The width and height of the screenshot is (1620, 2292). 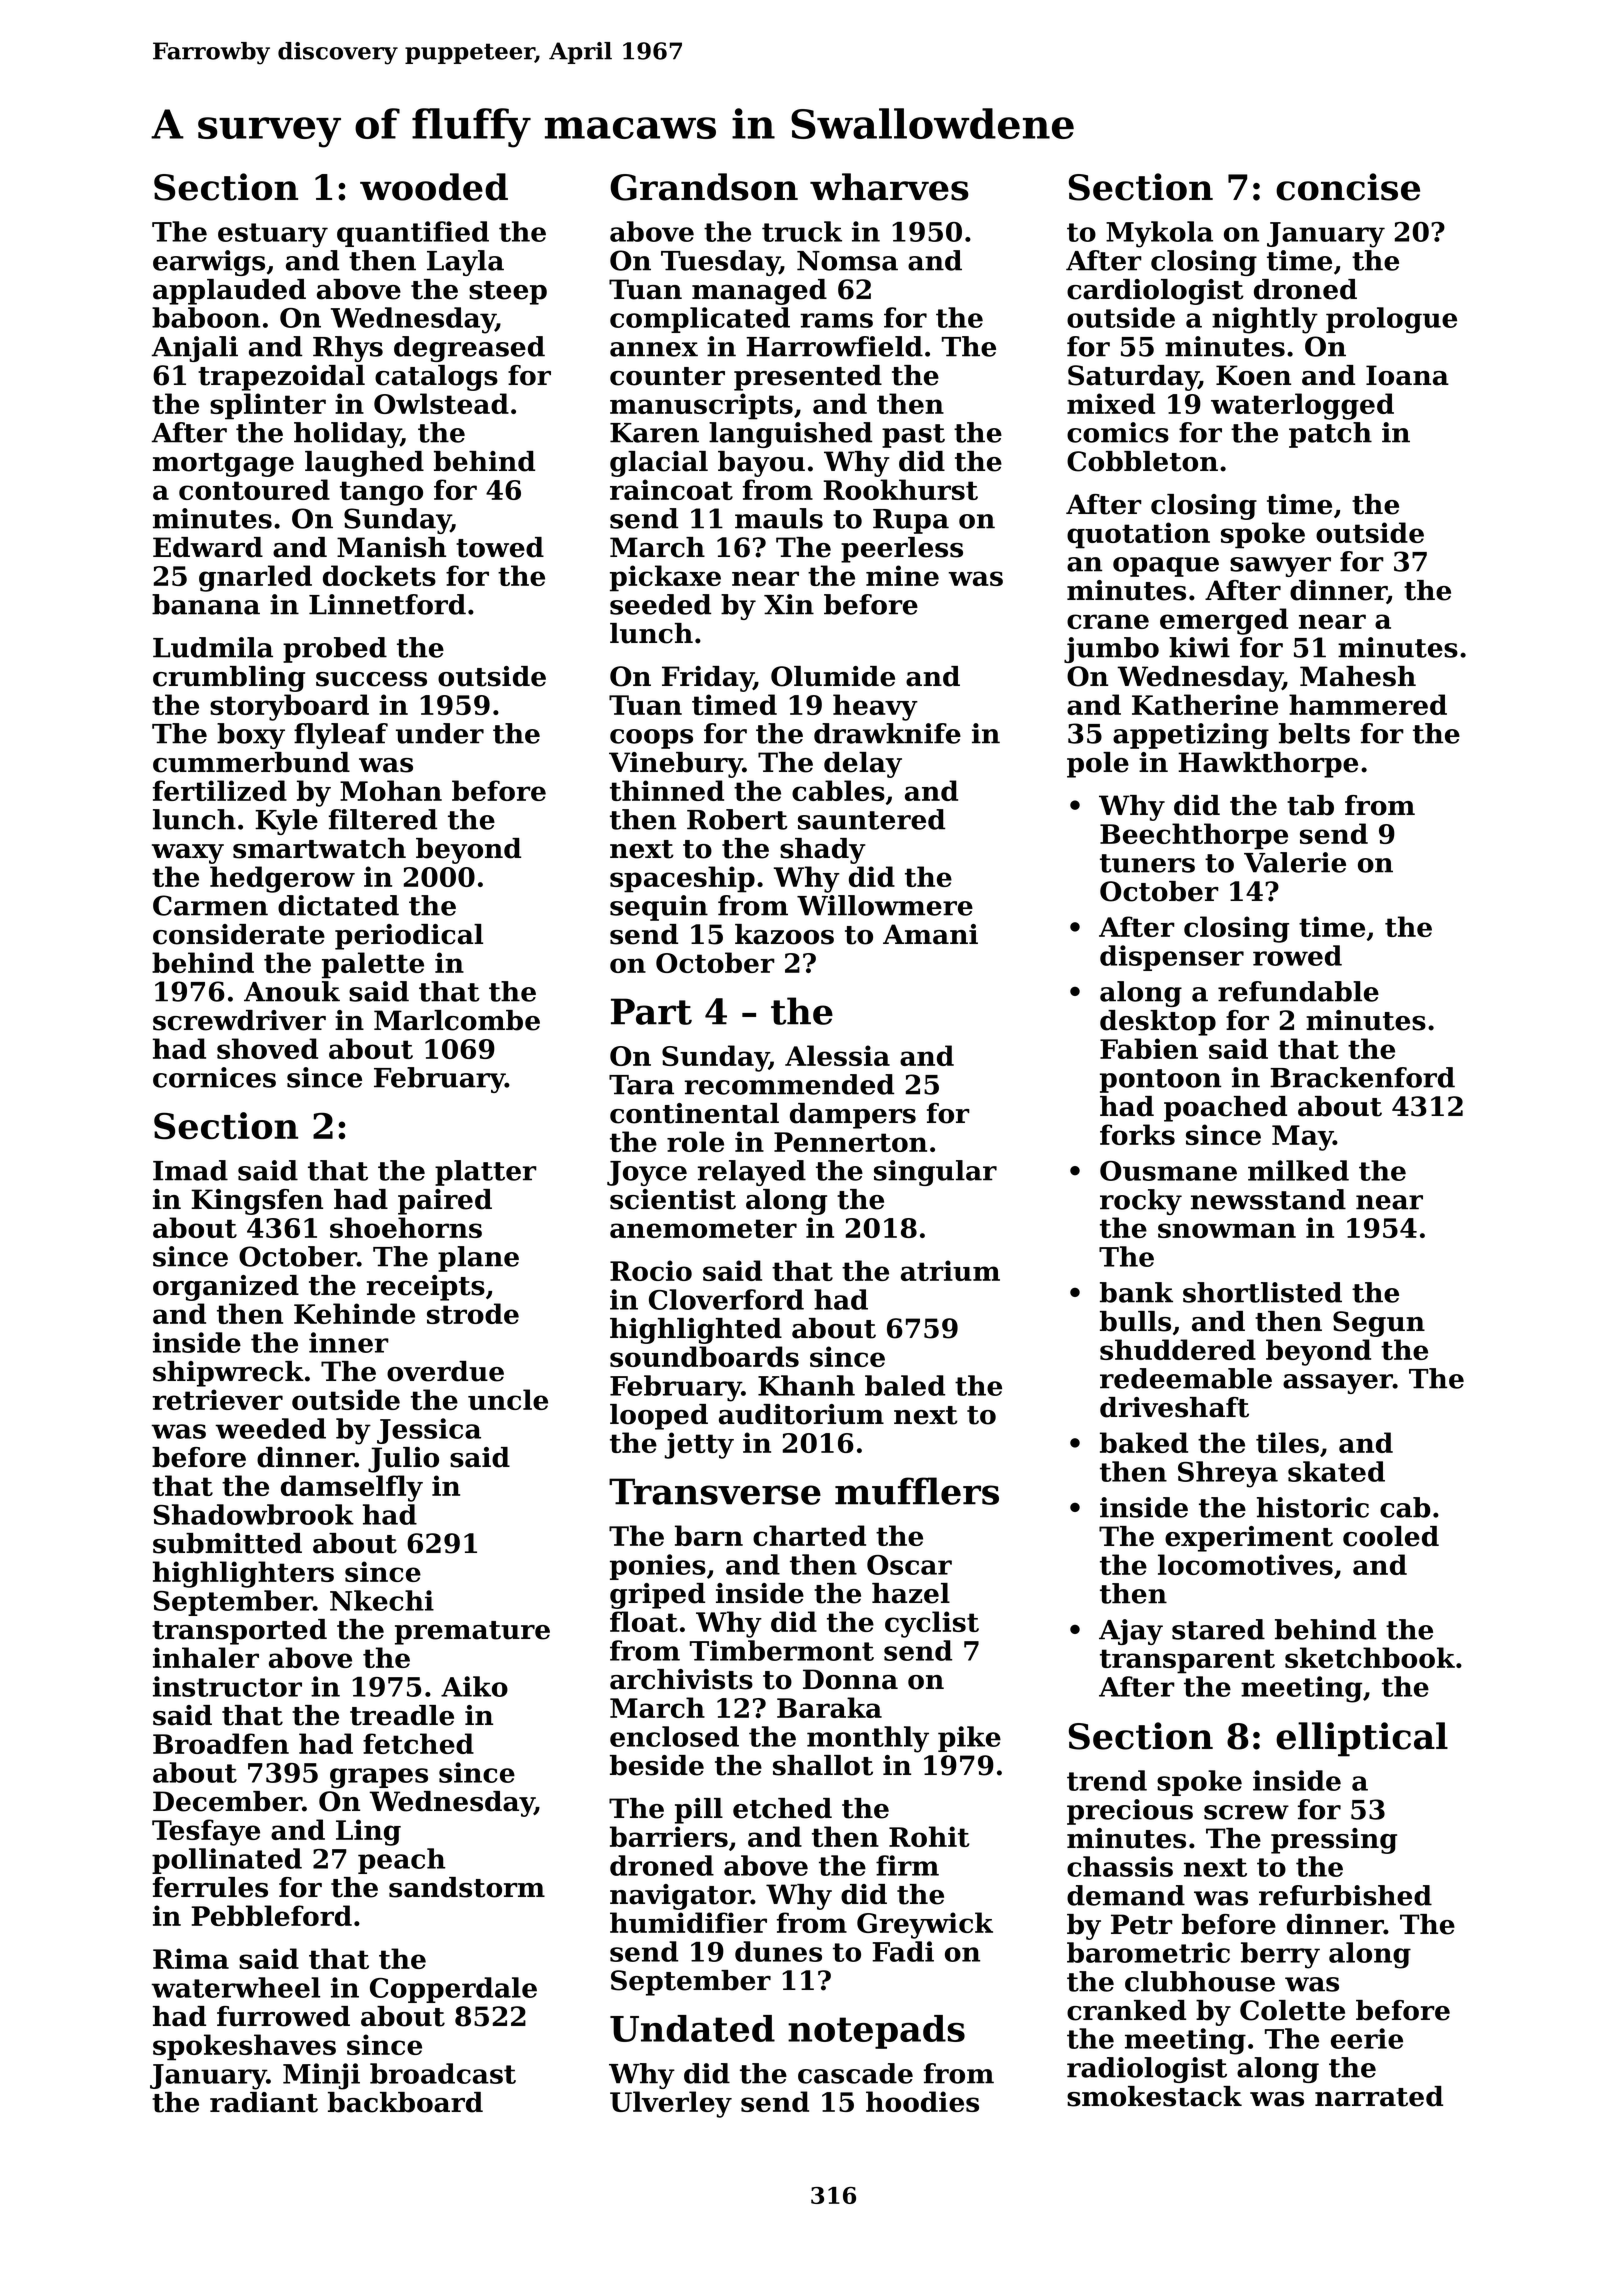 I want to click on heavy, so click(x=875, y=707).
